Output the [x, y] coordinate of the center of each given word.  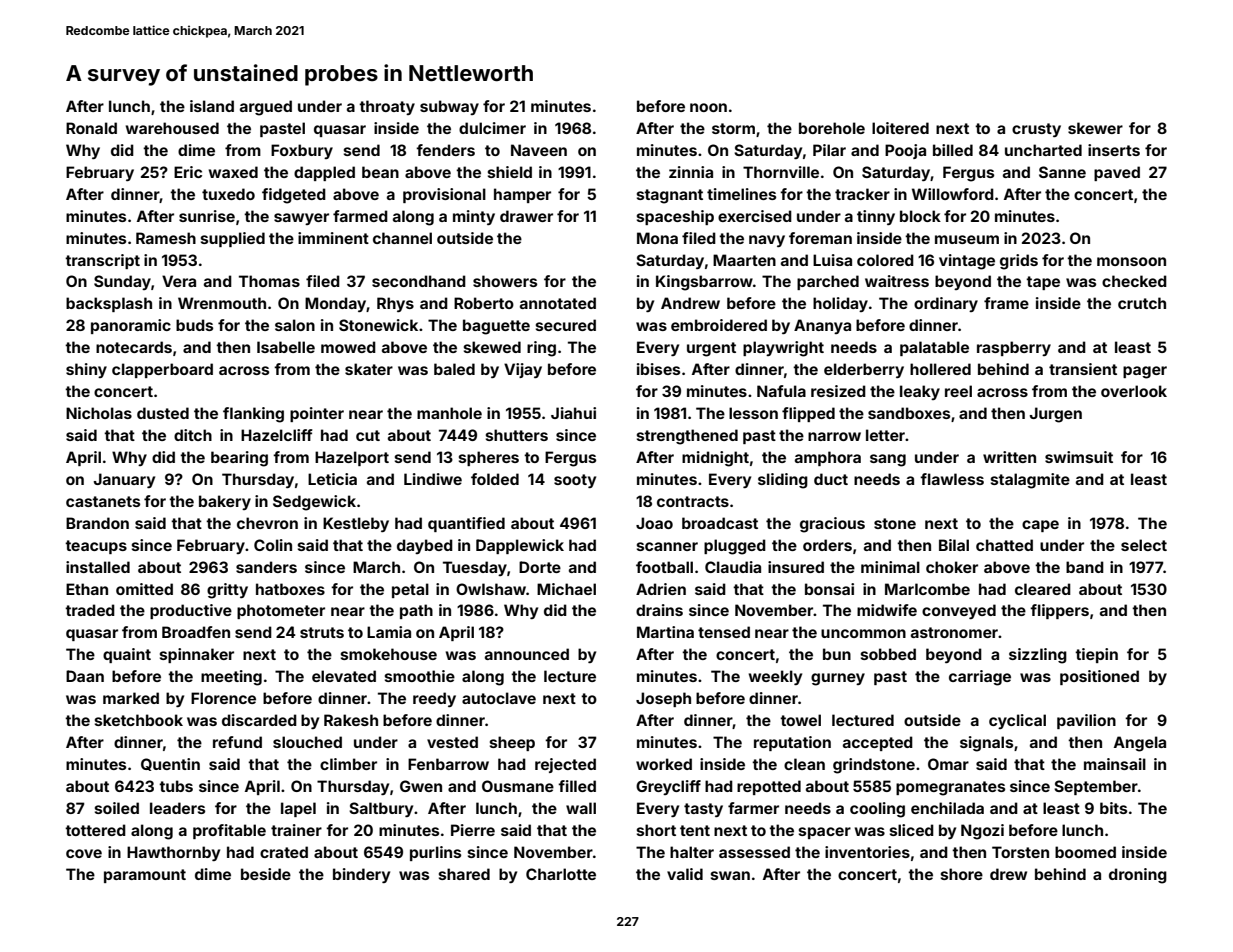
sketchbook [139, 720]
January [124, 480]
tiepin [1096, 655]
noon [708, 107]
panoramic [131, 326]
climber [348, 764]
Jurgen [1056, 415]
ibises [658, 369]
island [212, 106]
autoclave [499, 698]
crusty [1036, 130]
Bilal [954, 545]
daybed [425, 546]
